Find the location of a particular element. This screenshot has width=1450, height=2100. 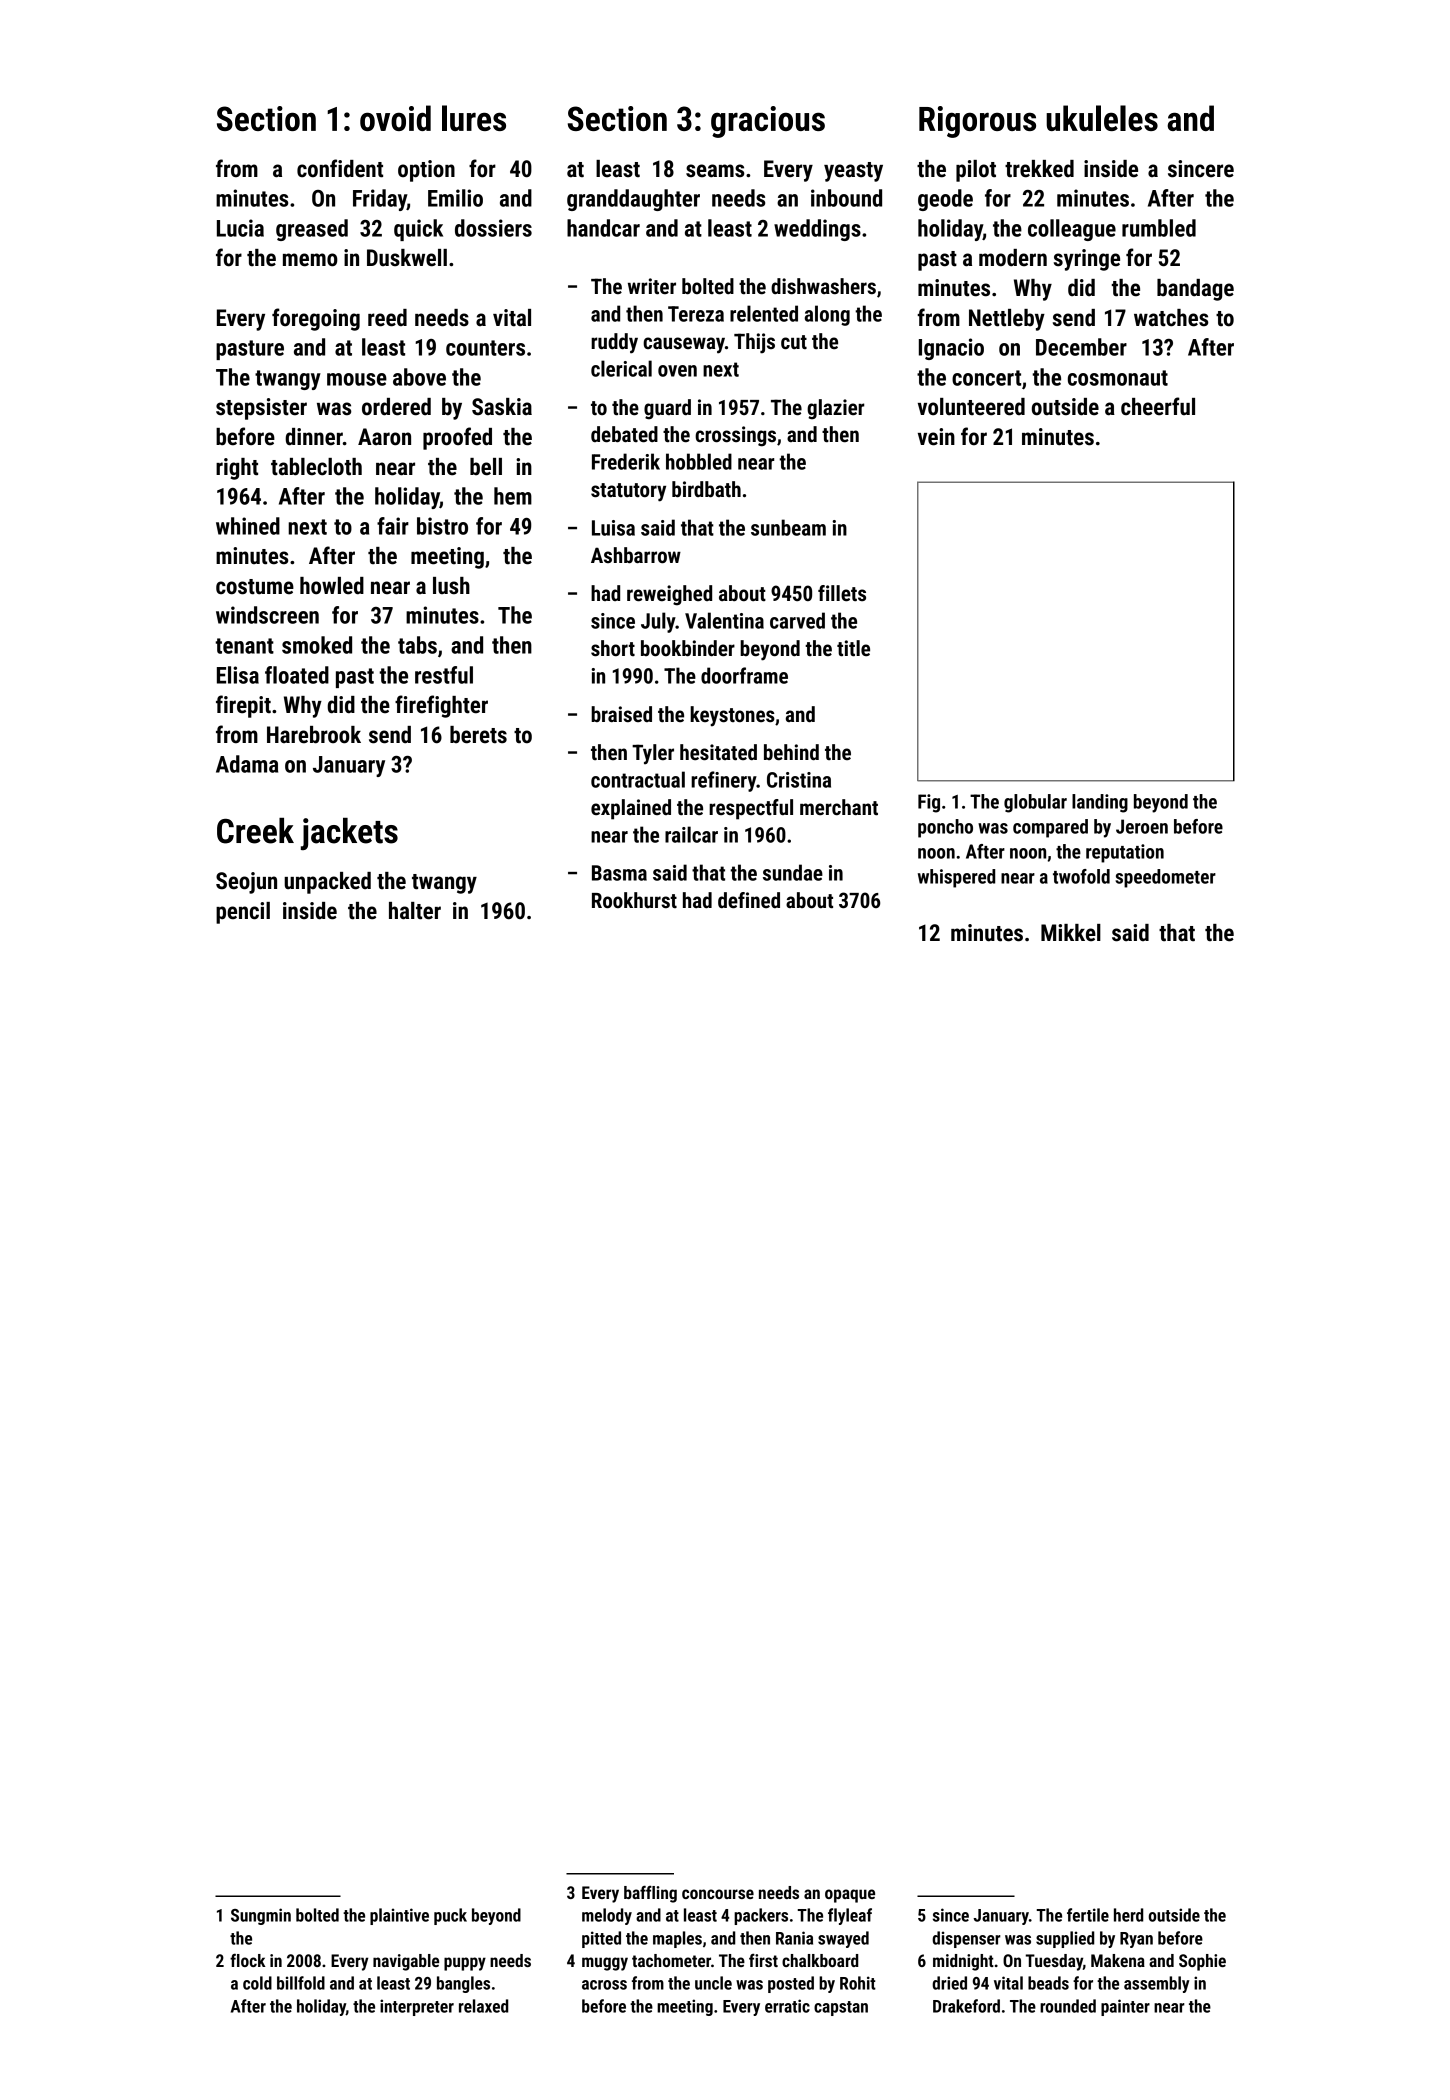

Mikkel is located at coordinates (1071, 933).
